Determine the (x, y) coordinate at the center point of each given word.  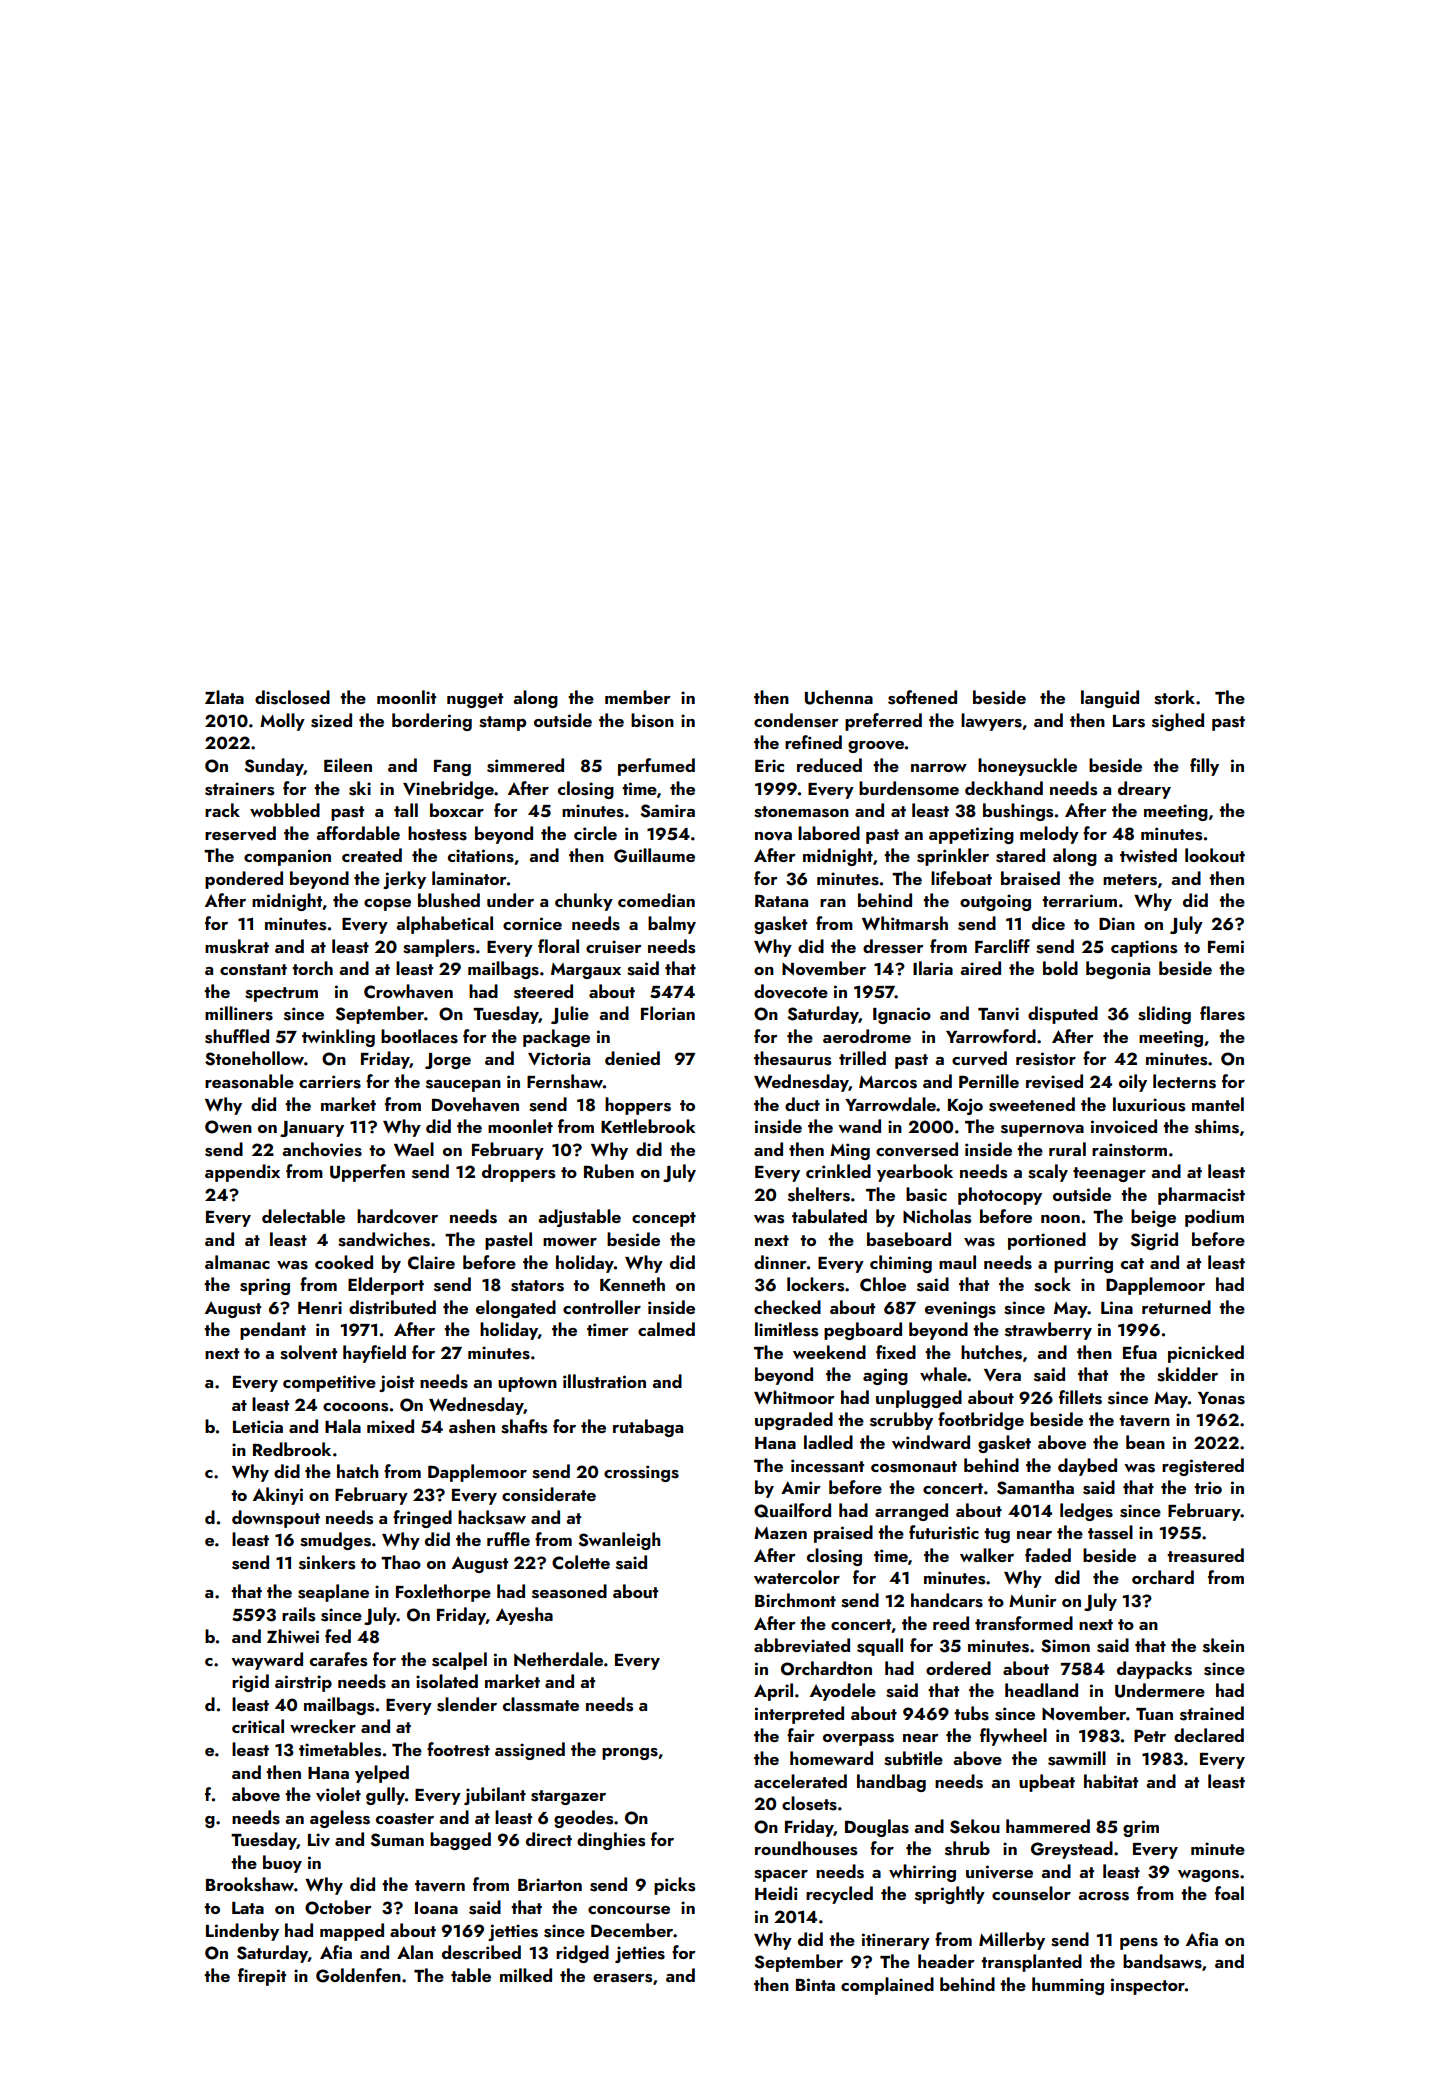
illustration (604, 1381)
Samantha (1035, 1487)
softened (922, 697)
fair (801, 1735)
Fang (452, 767)
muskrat (237, 946)
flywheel (1013, 1737)
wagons (1208, 1876)
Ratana (781, 900)
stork (1174, 697)
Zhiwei (293, 1636)
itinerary (896, 1941)
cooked (344, 1262)
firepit (262, 1977)
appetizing (971, 835)
